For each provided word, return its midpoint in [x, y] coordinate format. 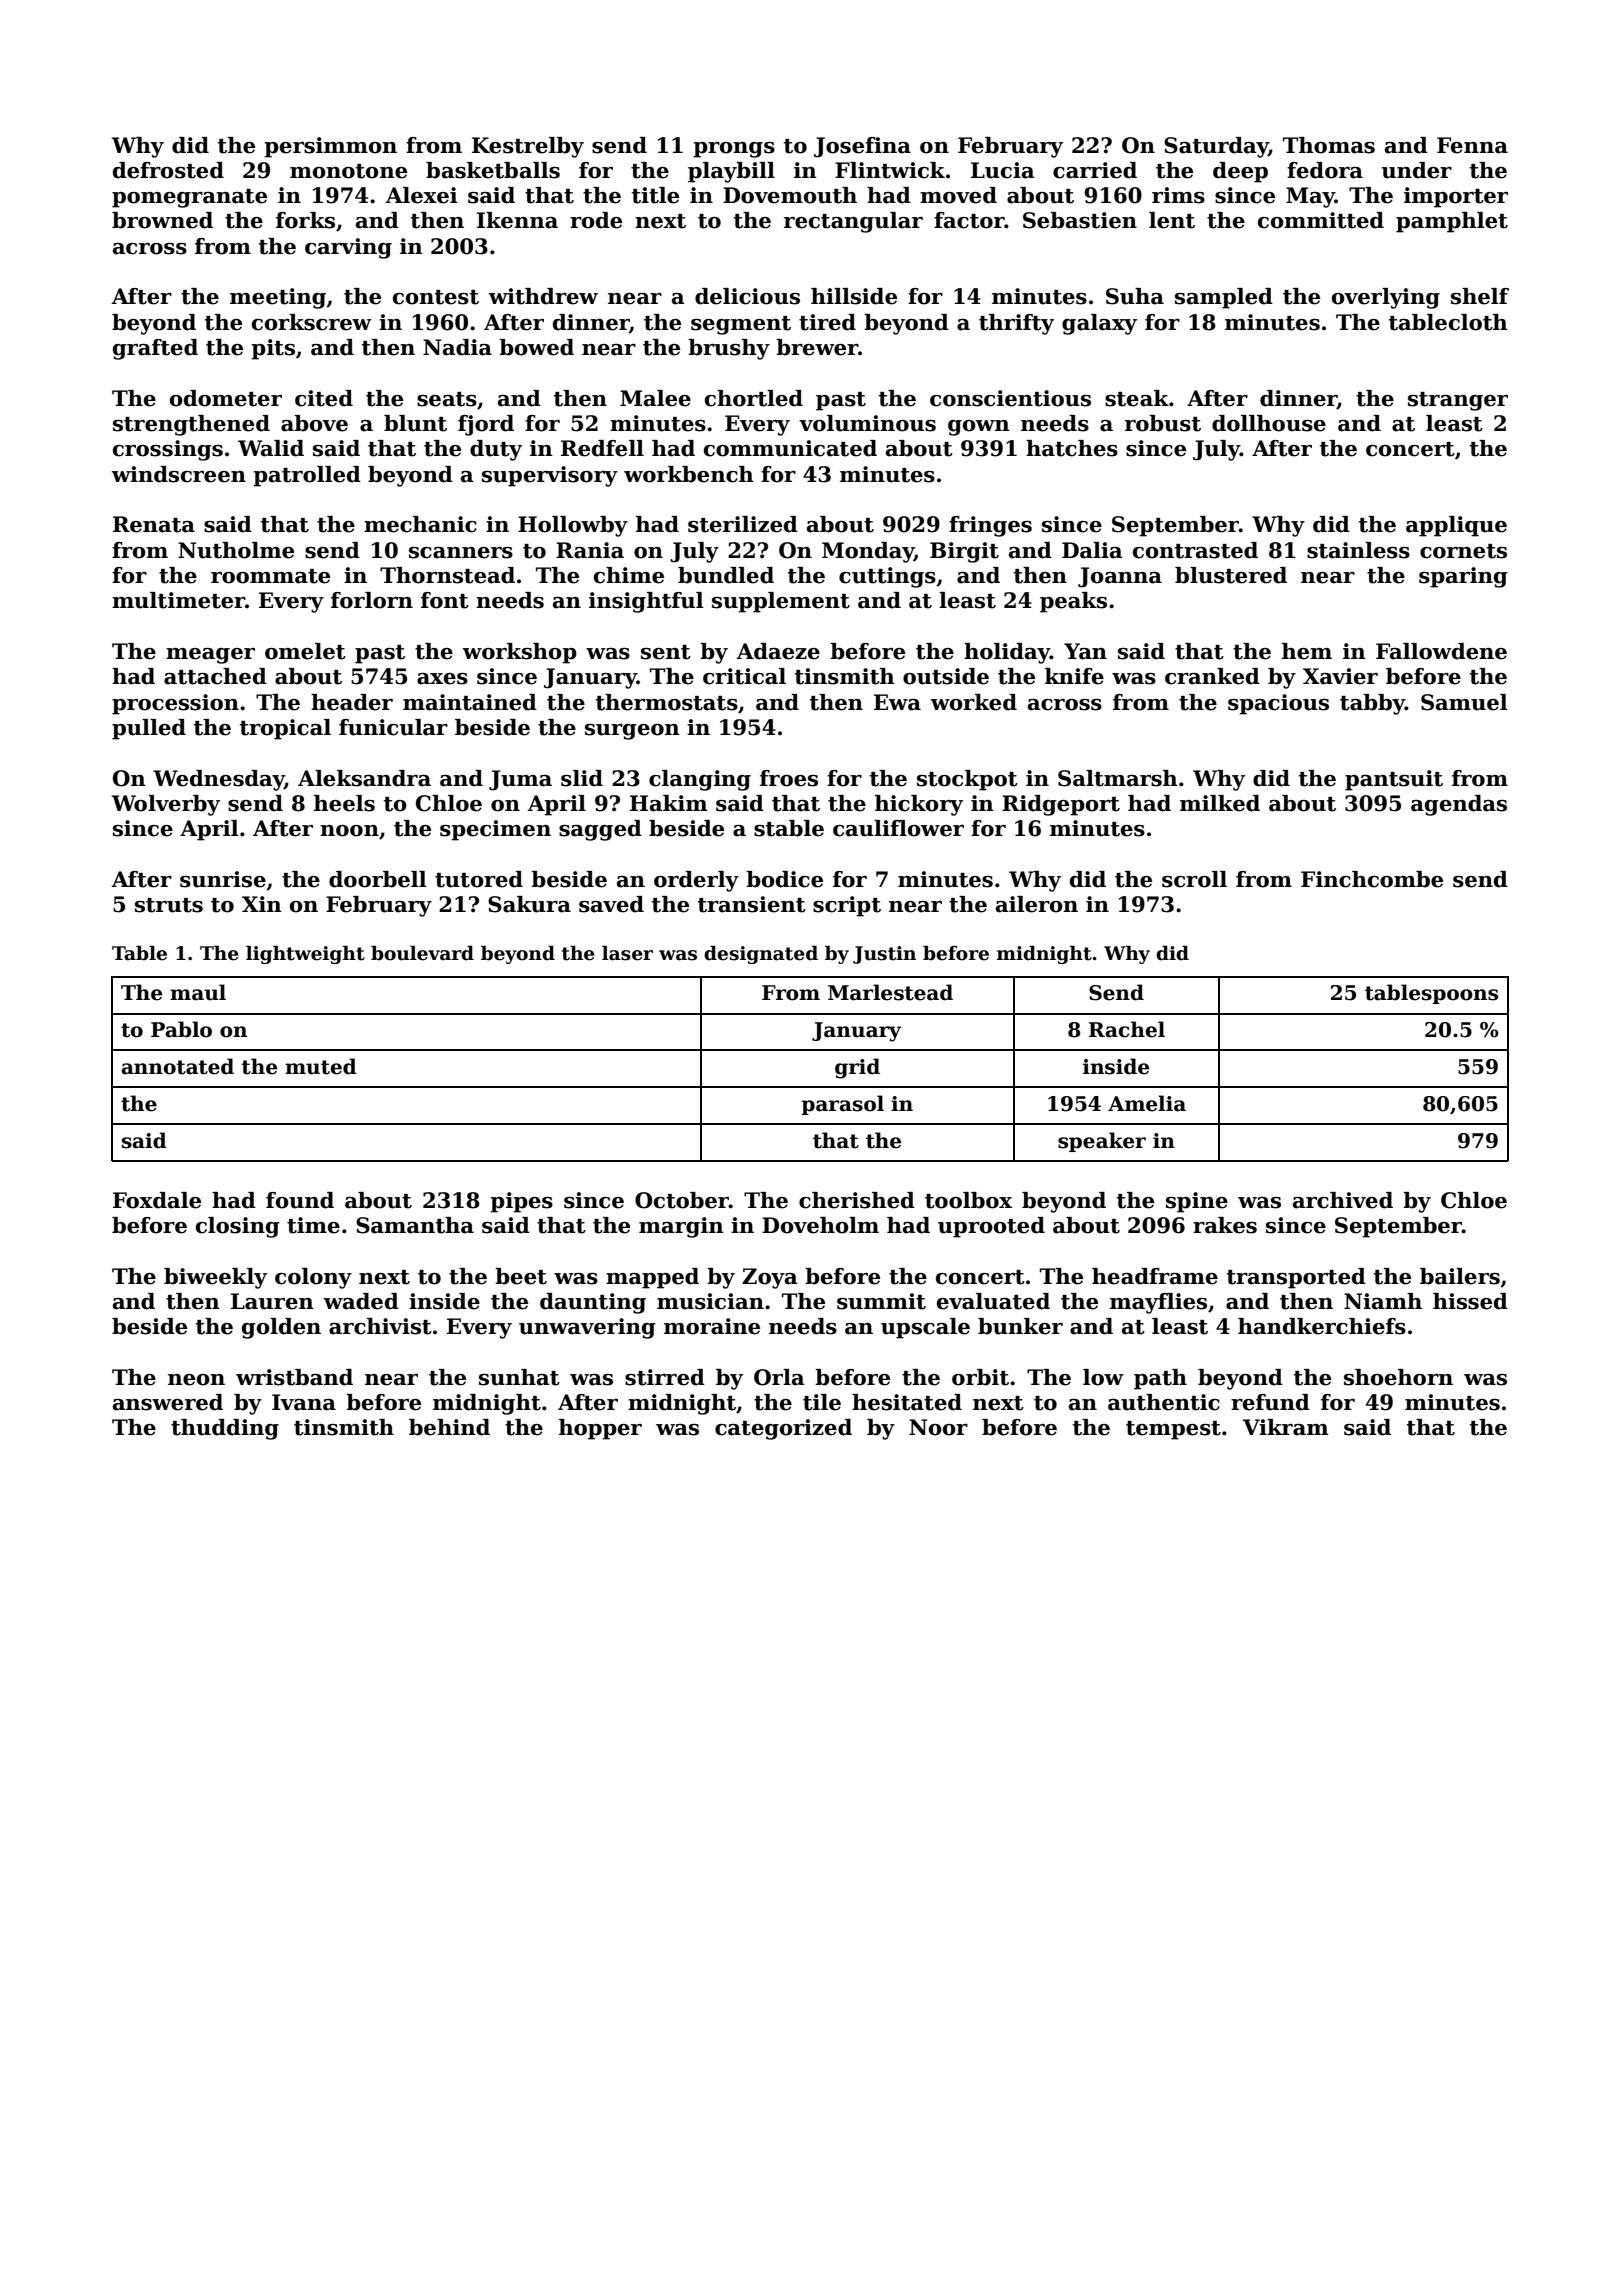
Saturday [1216, 147]
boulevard [422, 953]
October [682, 1200]
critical [744, 676]
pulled [149, 729]
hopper [600, 1429]
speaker [1102, 1142]
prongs [734, 150]
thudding [225, 1429]
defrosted [168, 170]
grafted [155, 349]
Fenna [1472, 145]
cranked [1212, 676]
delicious [747, 296]
